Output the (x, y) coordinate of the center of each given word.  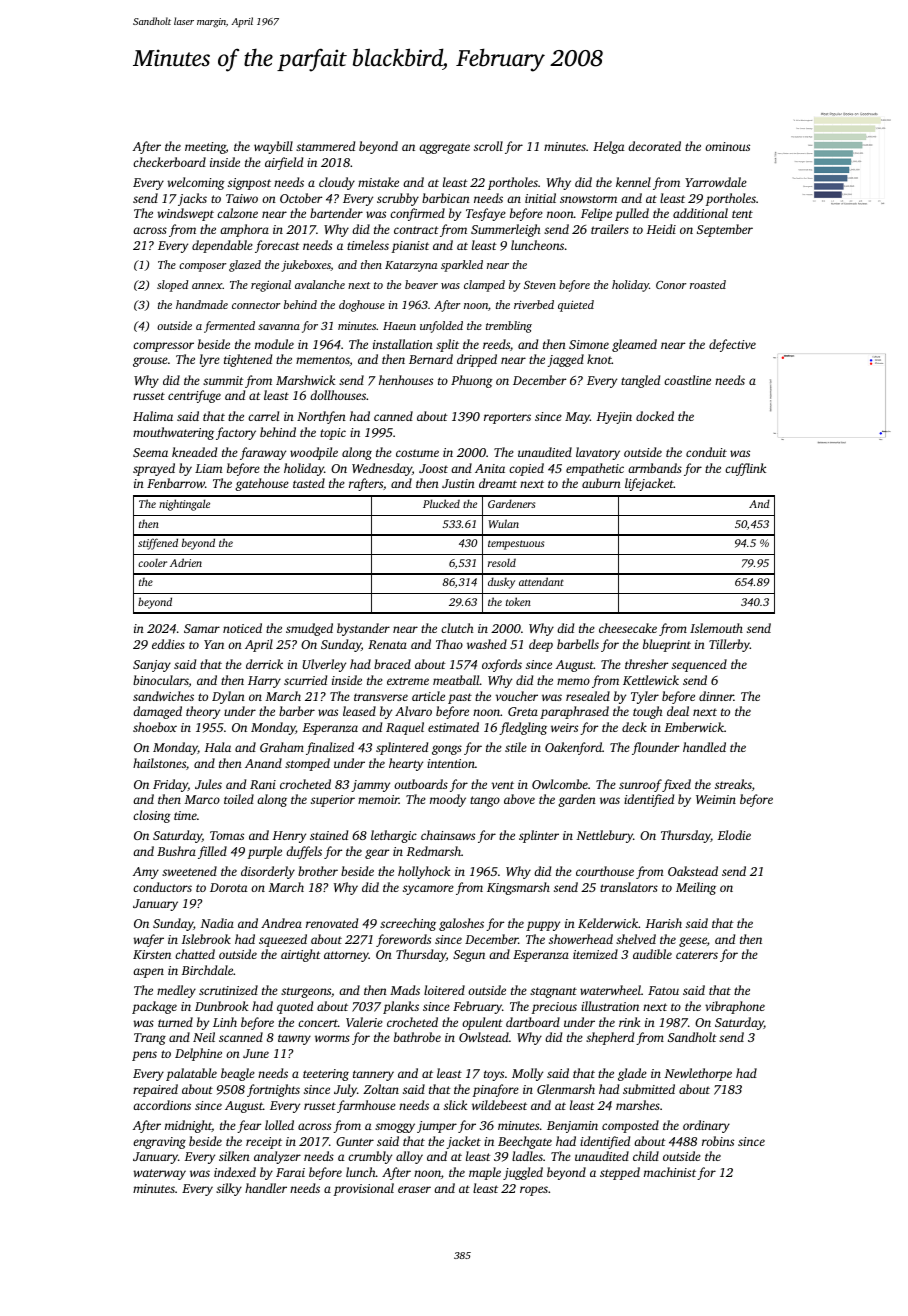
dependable (222, 246)
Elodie (734, 835)
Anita (490, 468)
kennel (633, 182)
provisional (363, 1189)
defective (732, 345)
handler (266, 1188)
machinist (670, 1172)
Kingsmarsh (518, 888)
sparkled (462, 266)
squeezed (283, 940)
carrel (263, 416)
